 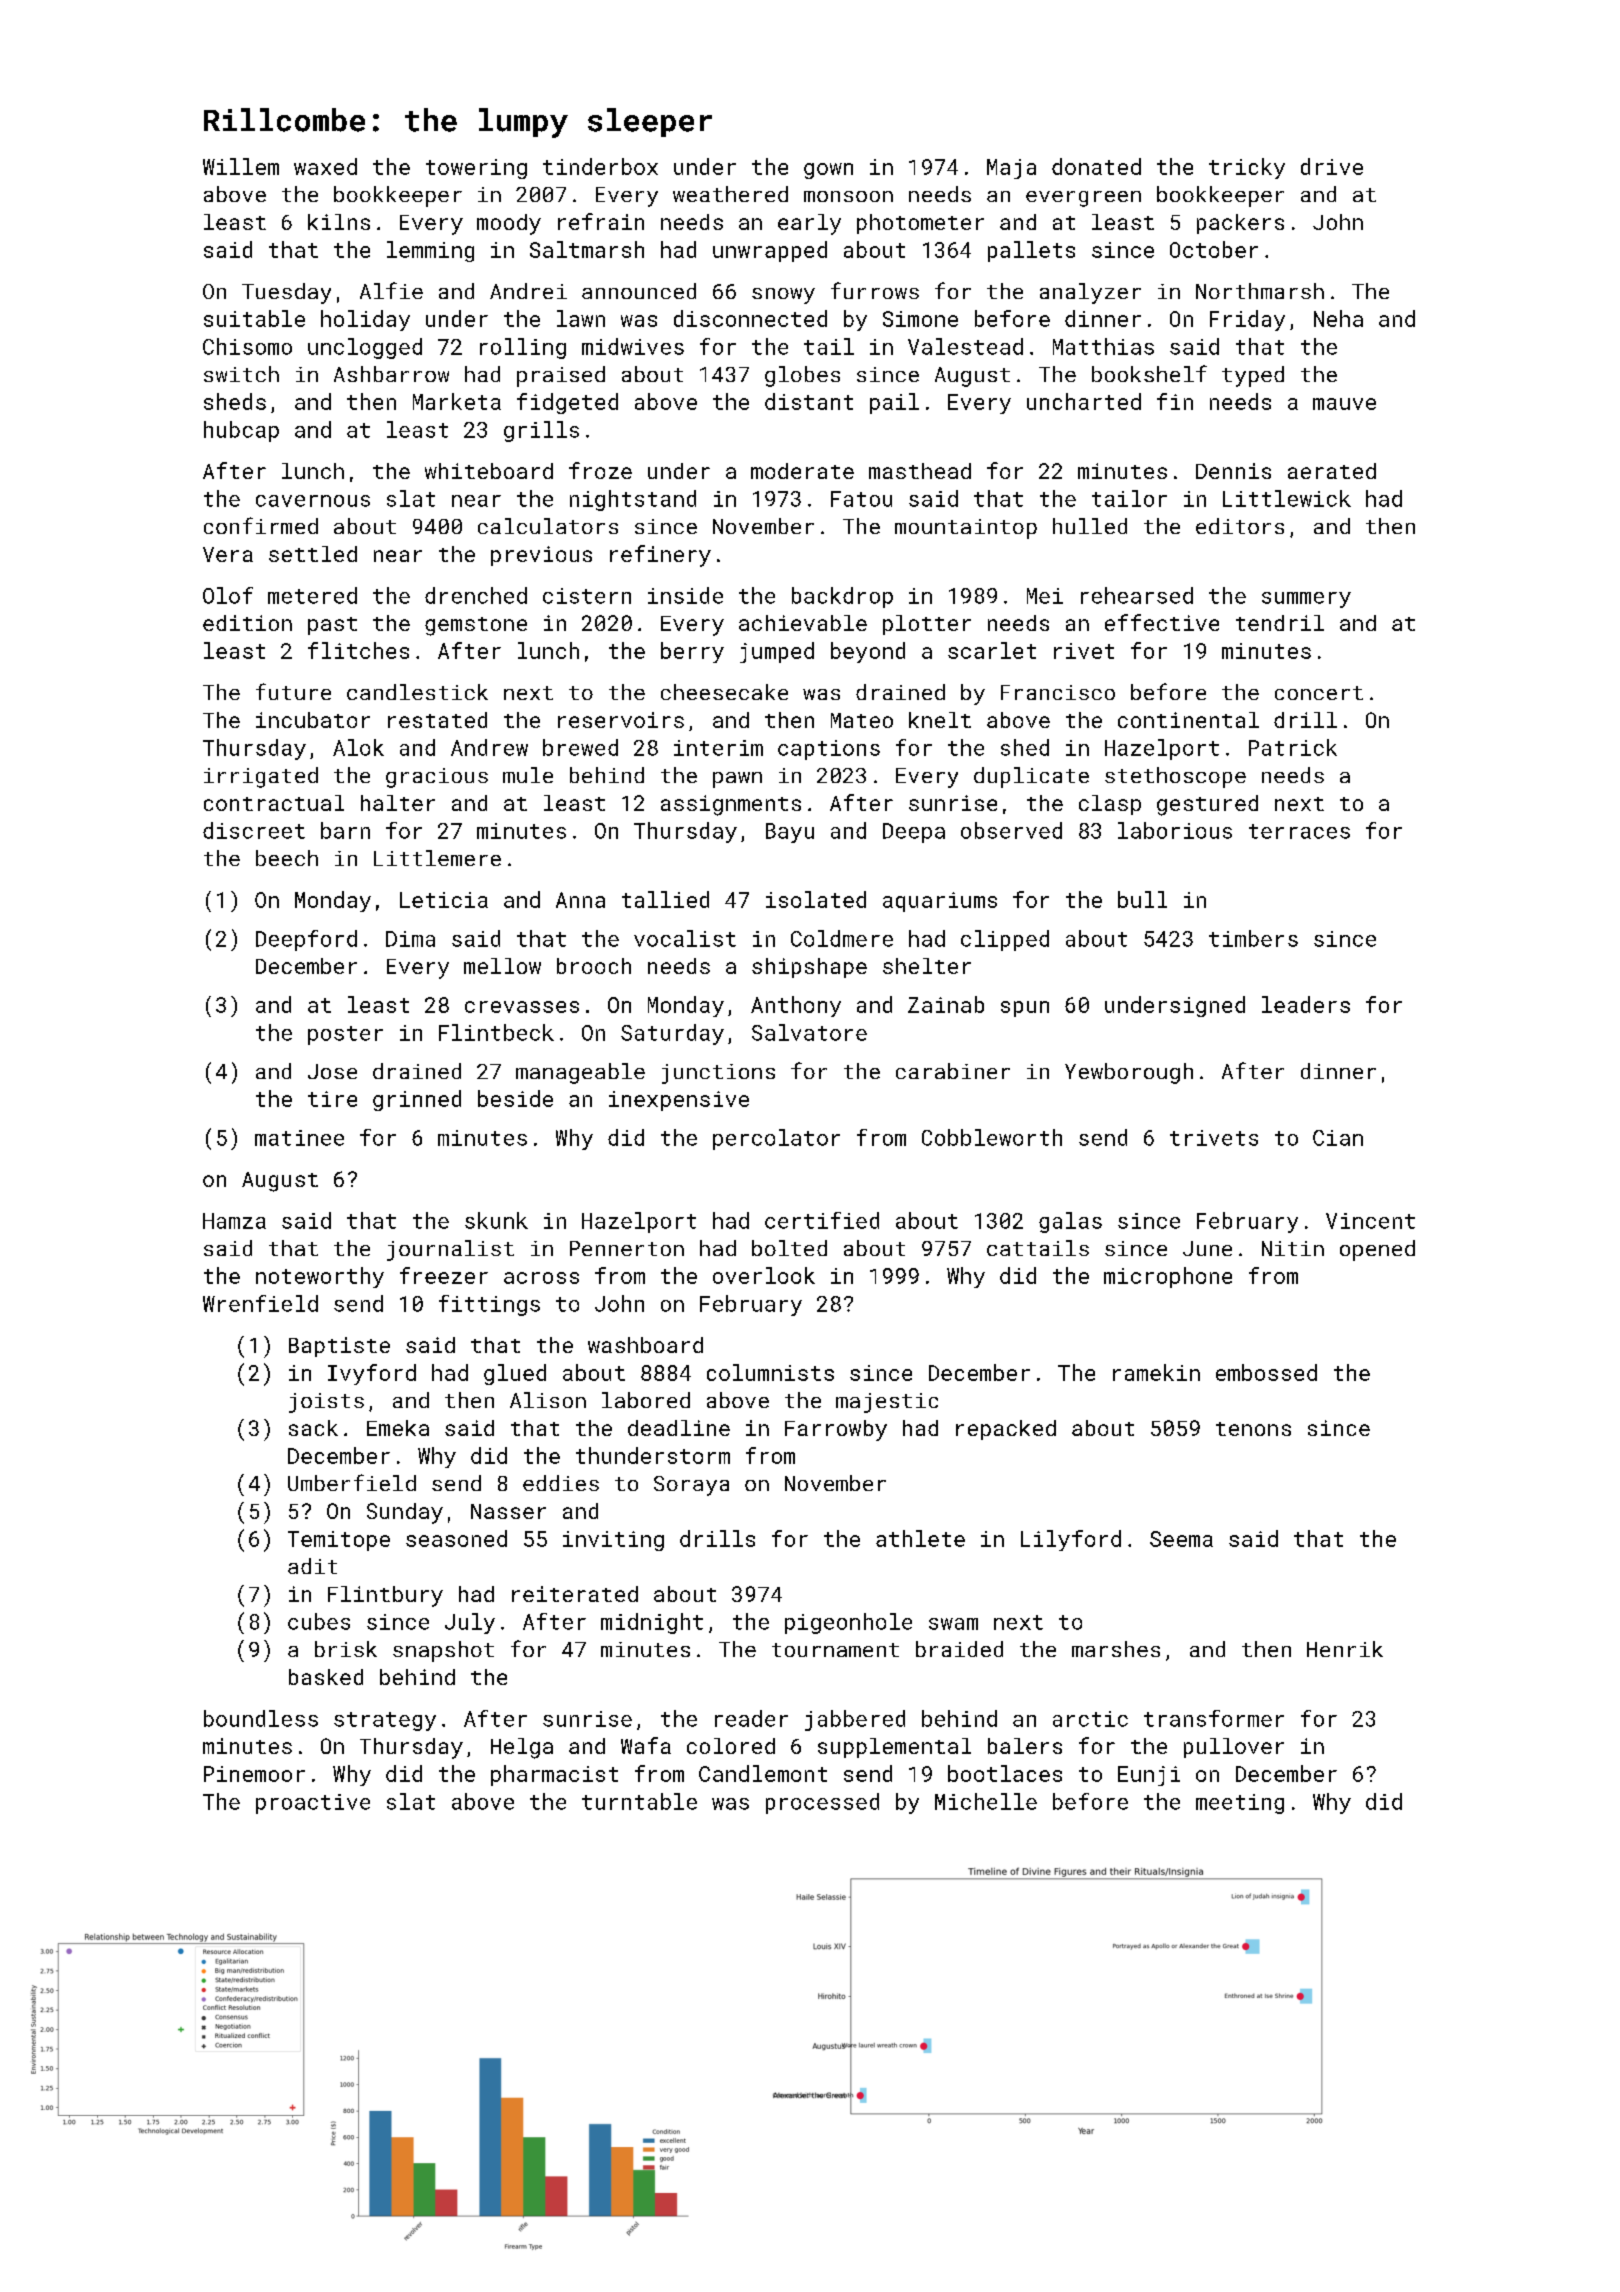 What do you see at coordinates (496, 1220) in the screenshot?
I see `skunk` at bounding box center [496, 1220].
